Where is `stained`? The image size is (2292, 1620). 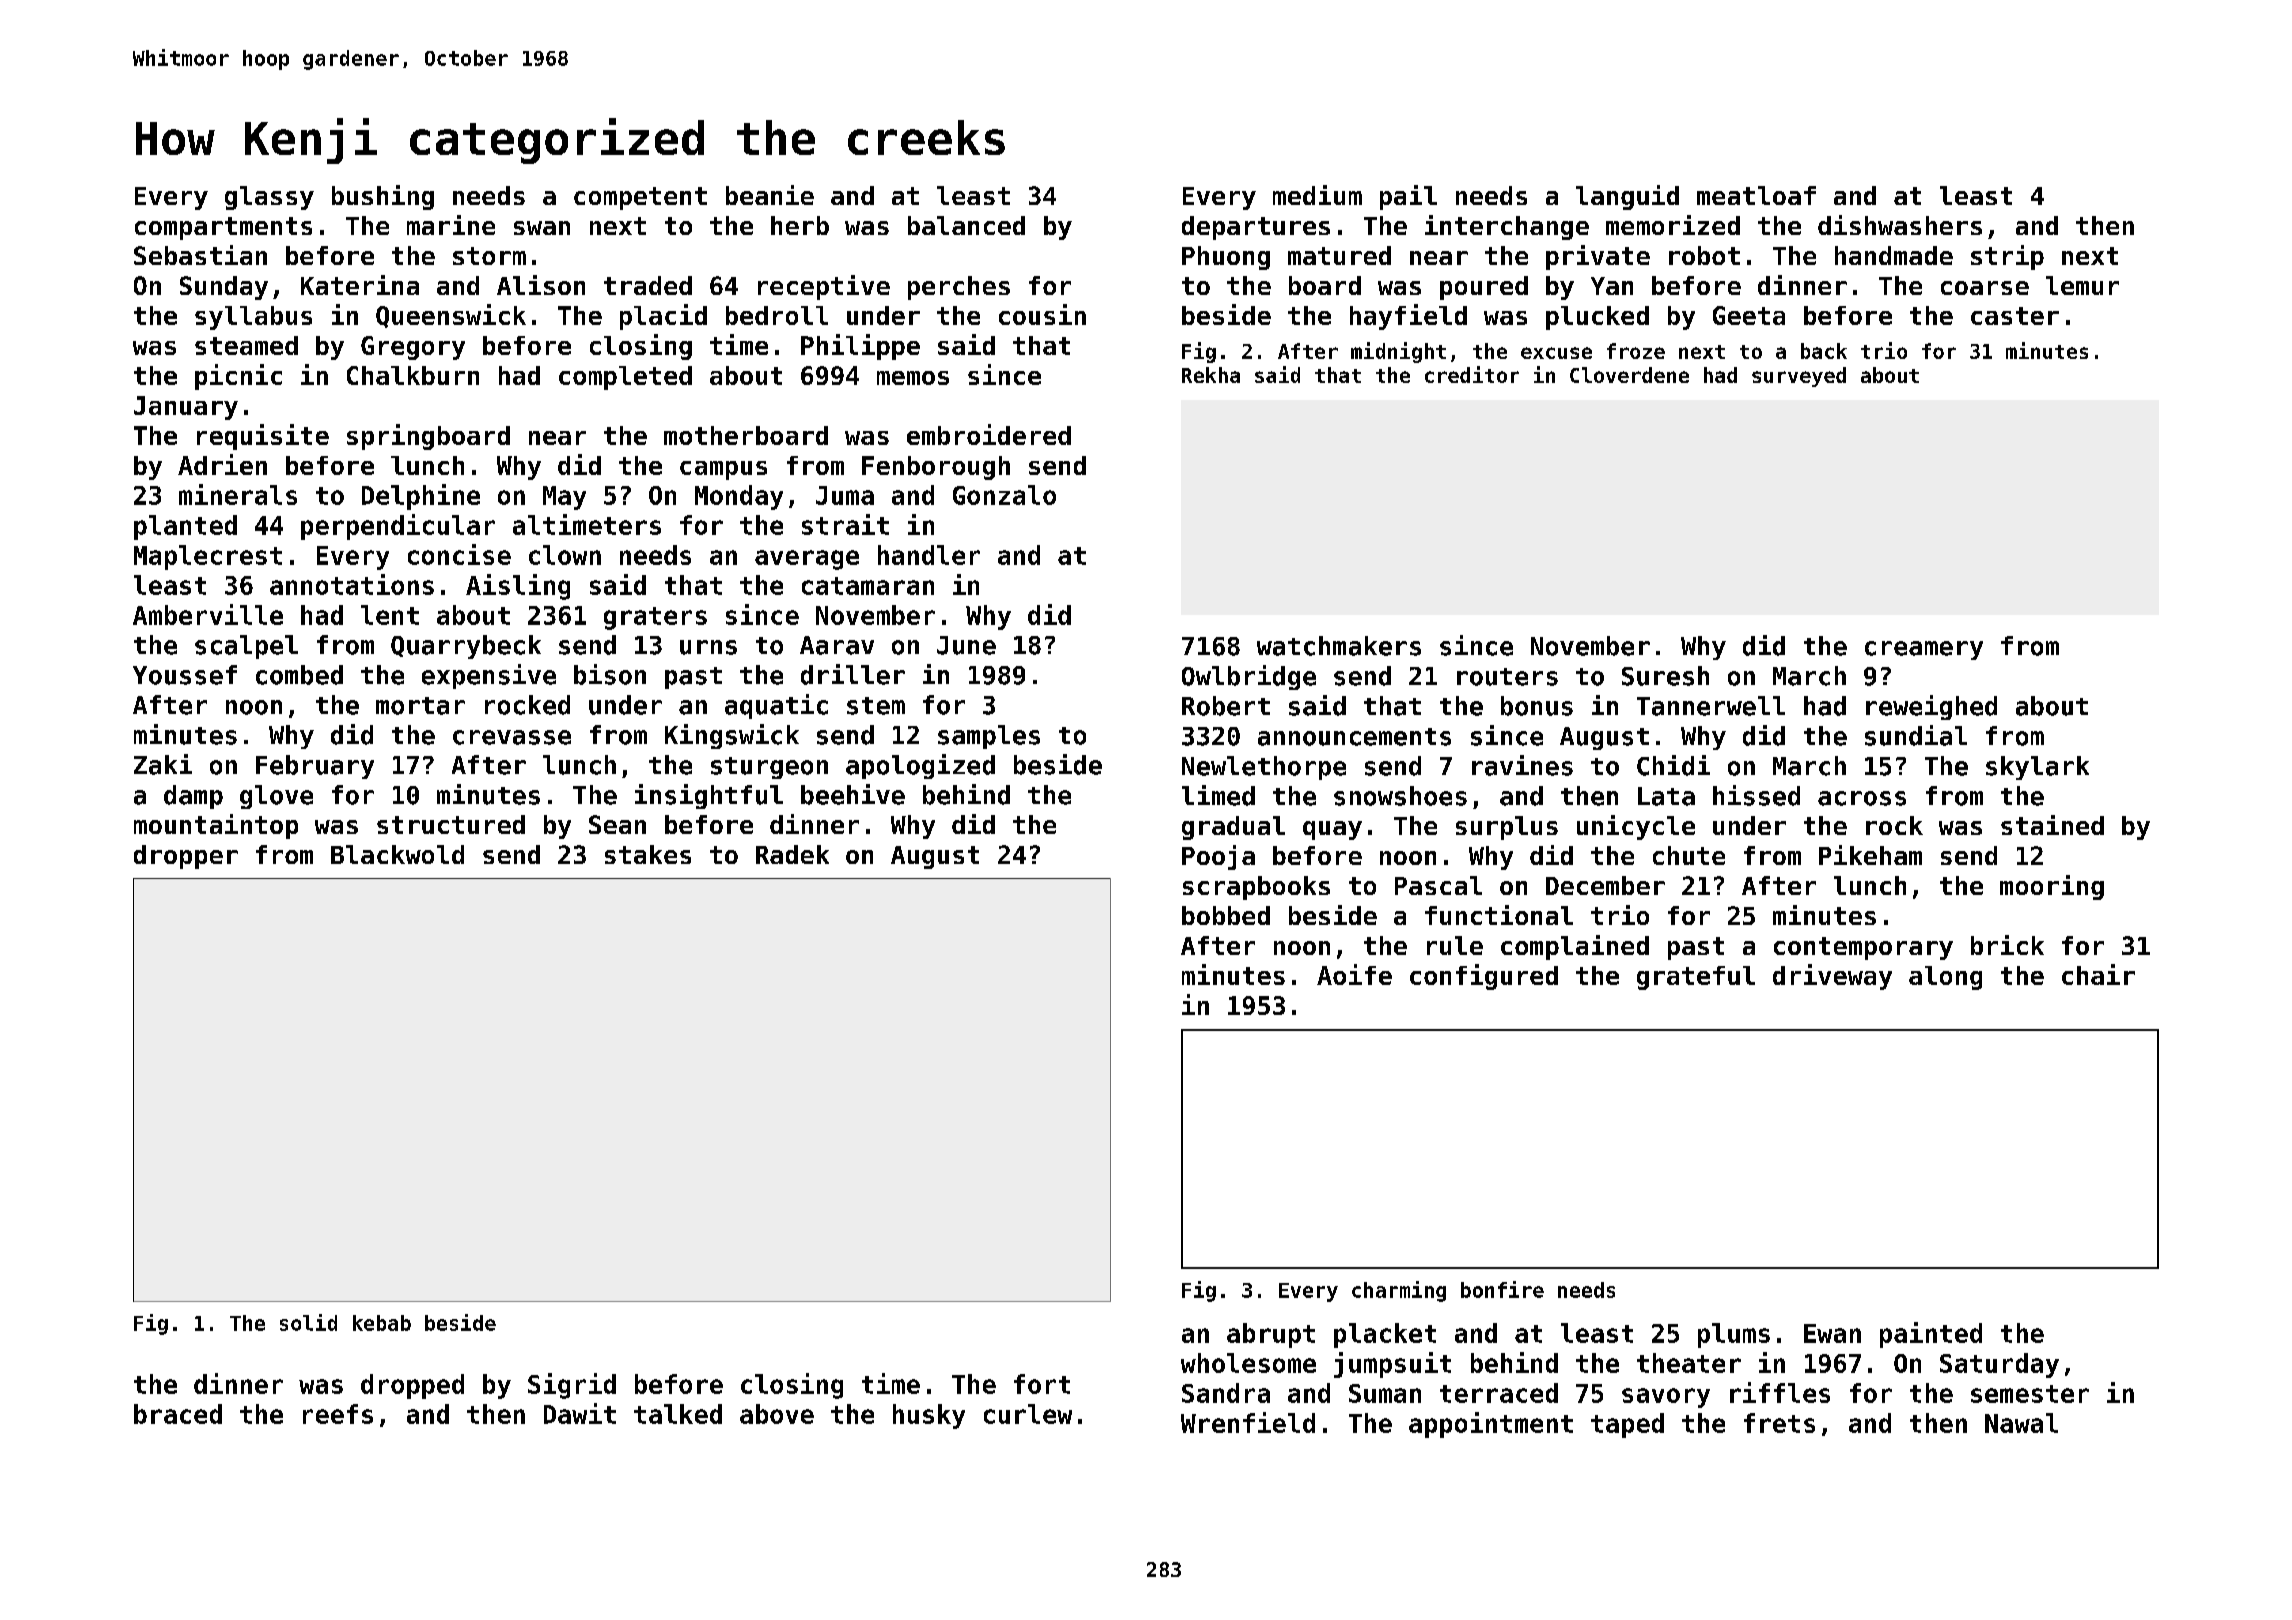
stained is located at coordinates (2052, 825).
